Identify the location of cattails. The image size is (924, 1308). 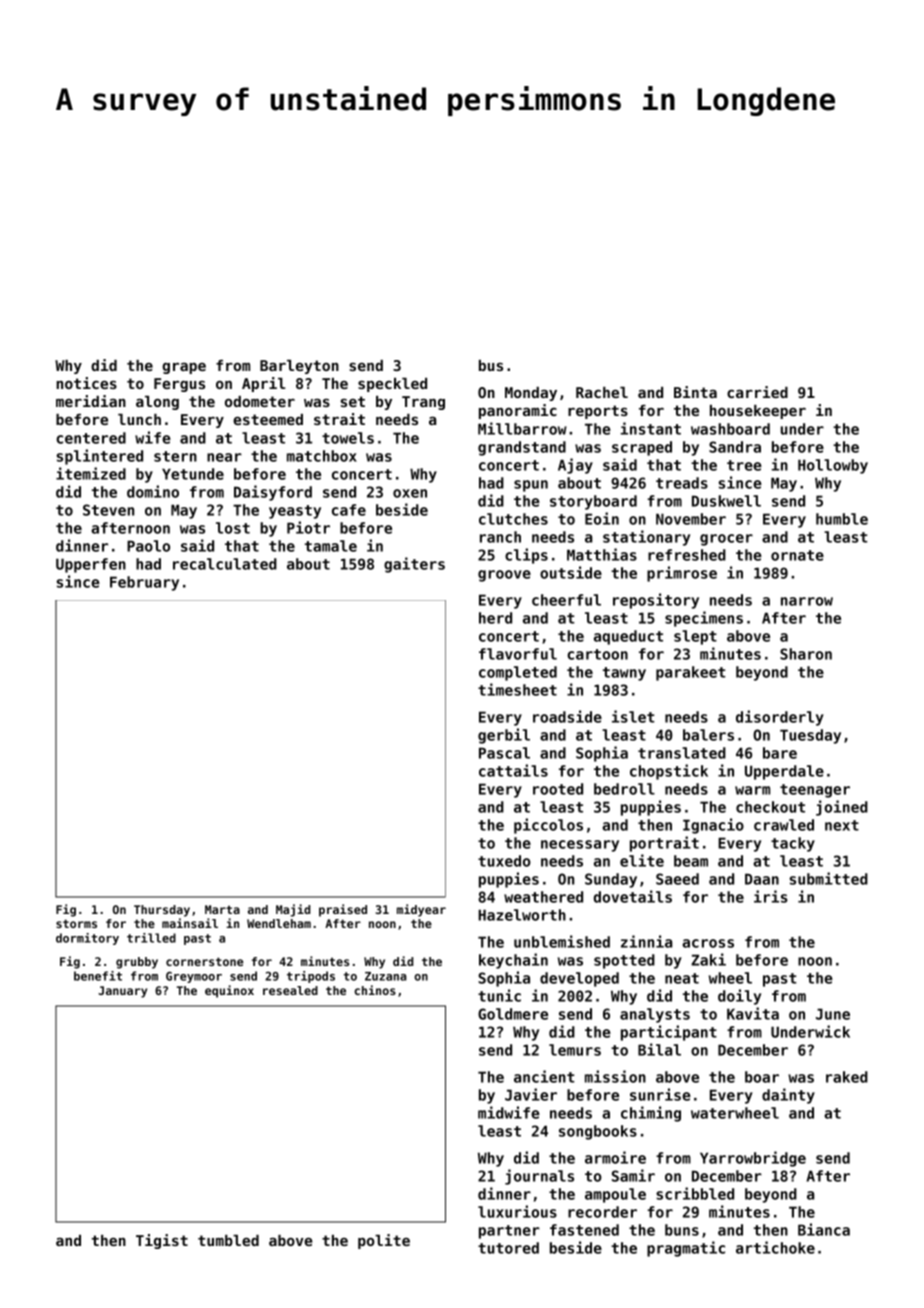
(513, 770).
